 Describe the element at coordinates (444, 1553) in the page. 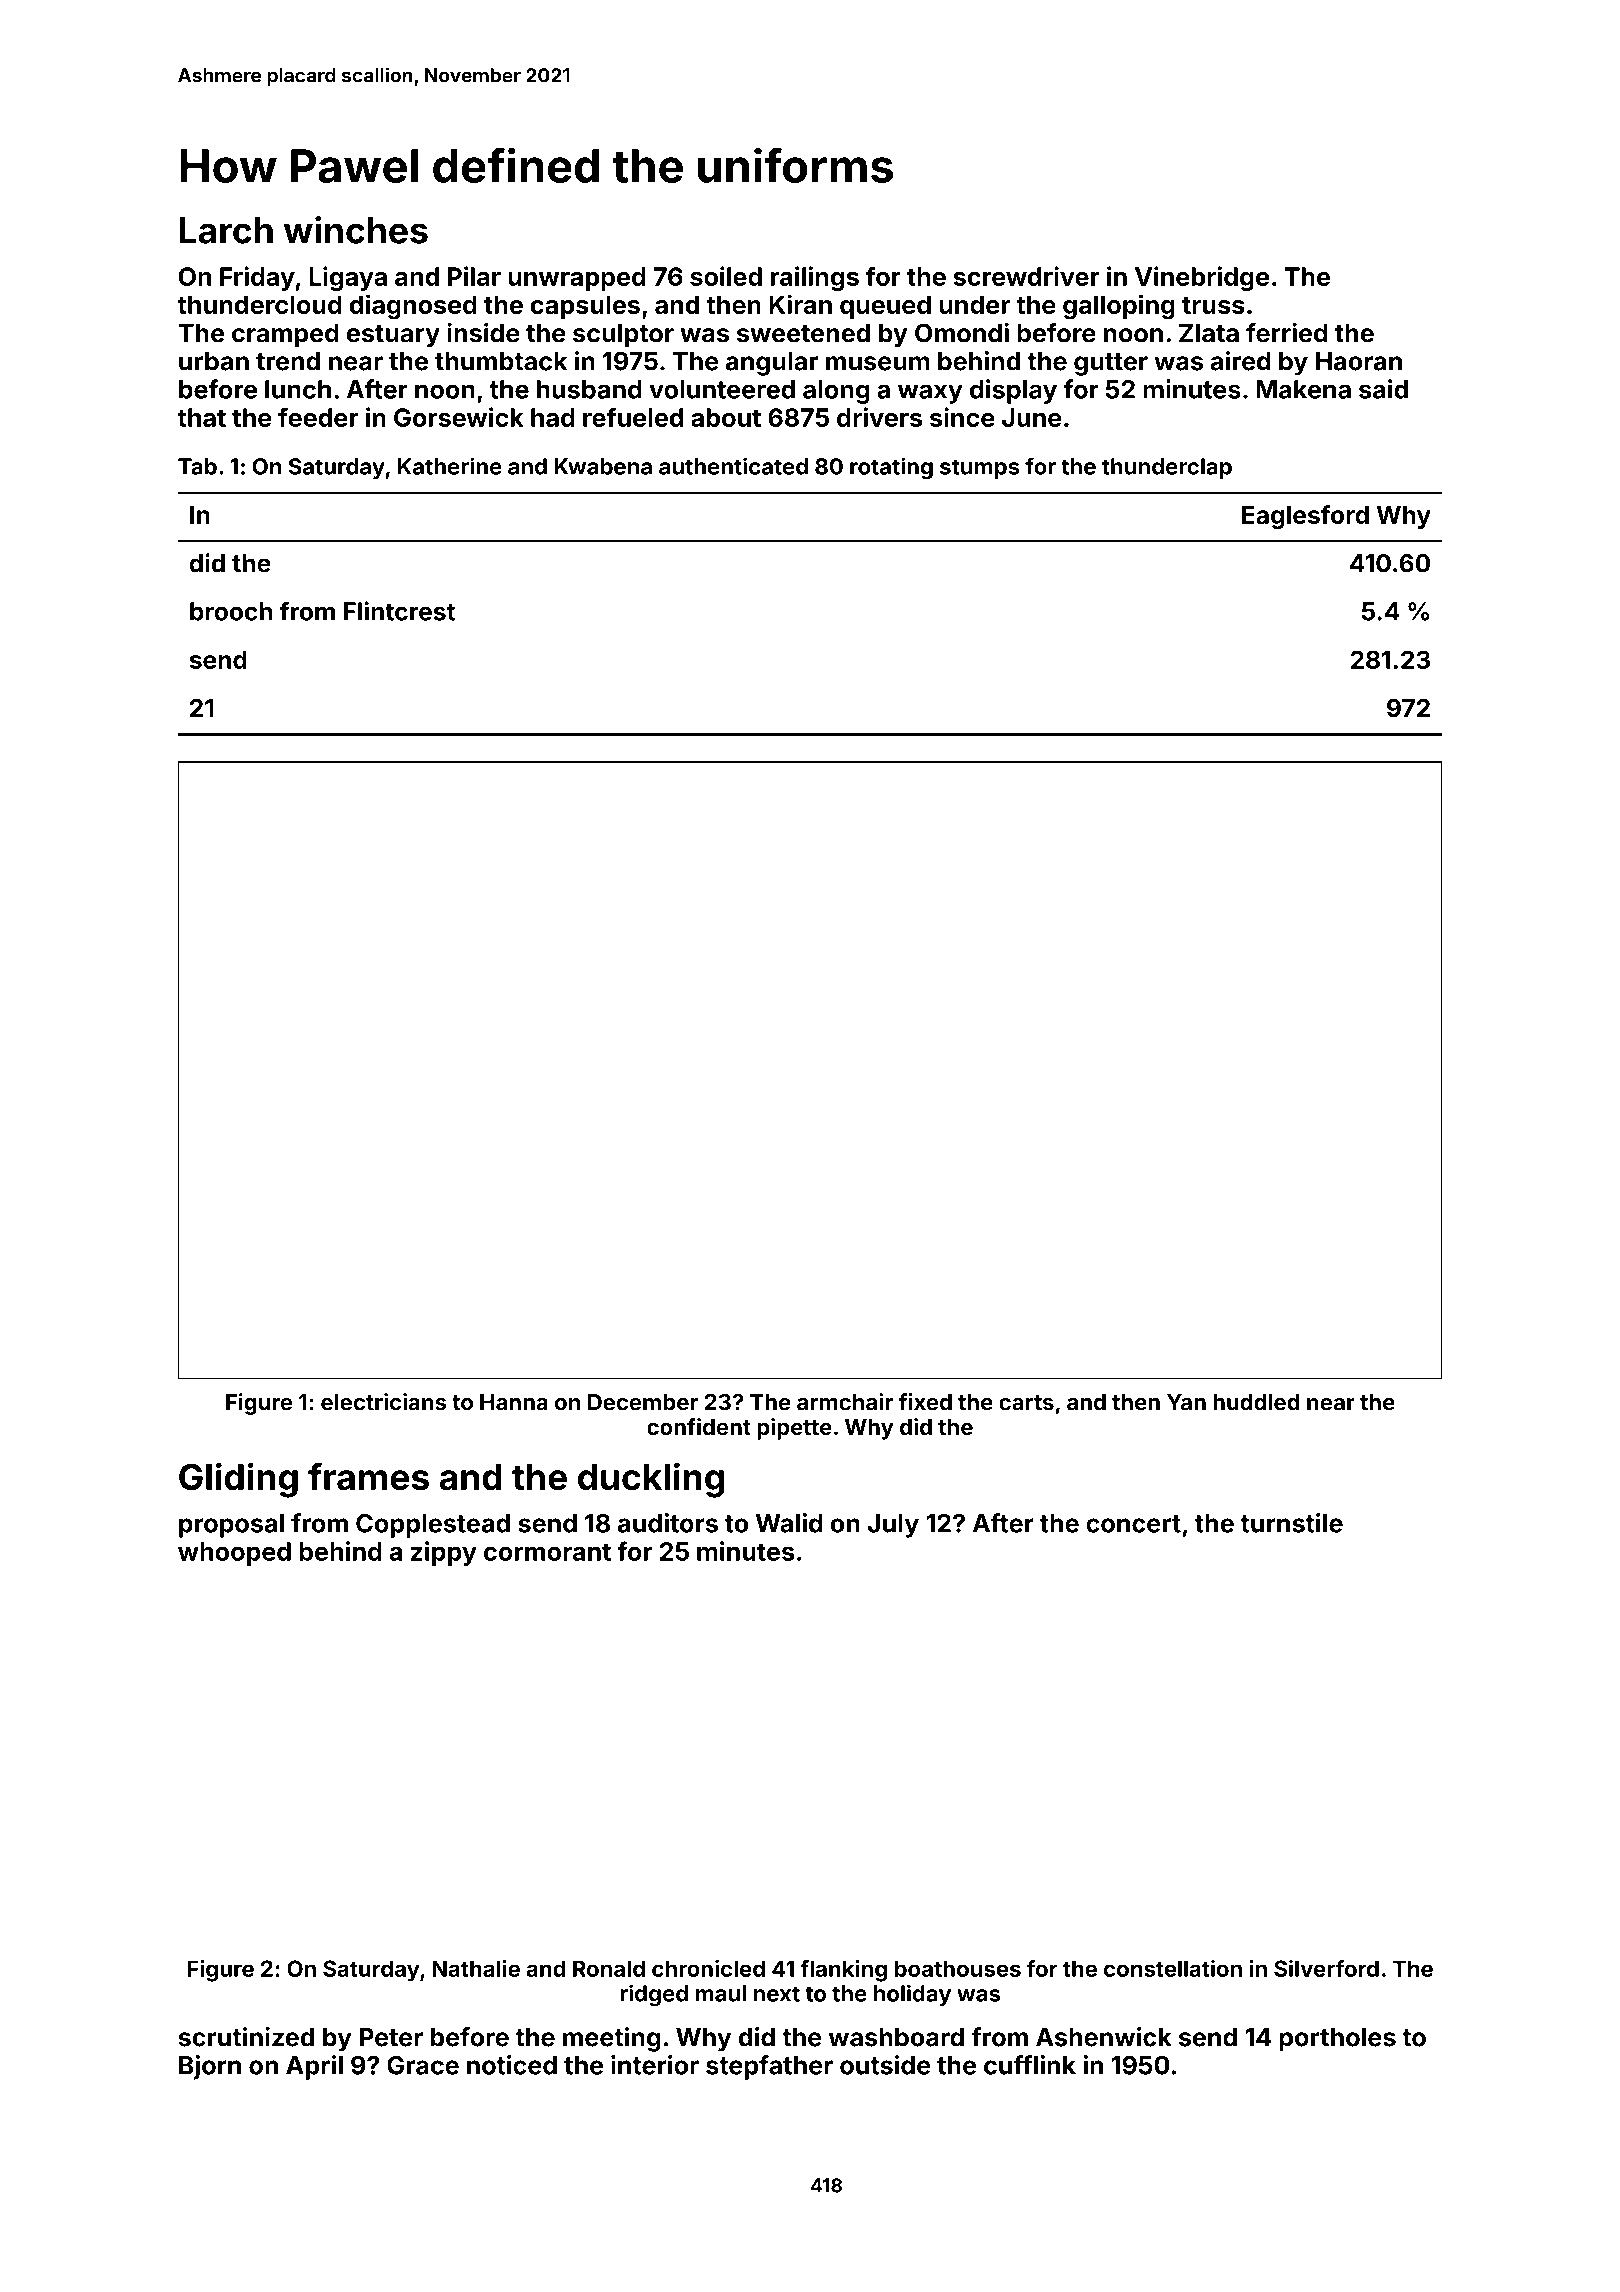

I see `zippy` at that location.
